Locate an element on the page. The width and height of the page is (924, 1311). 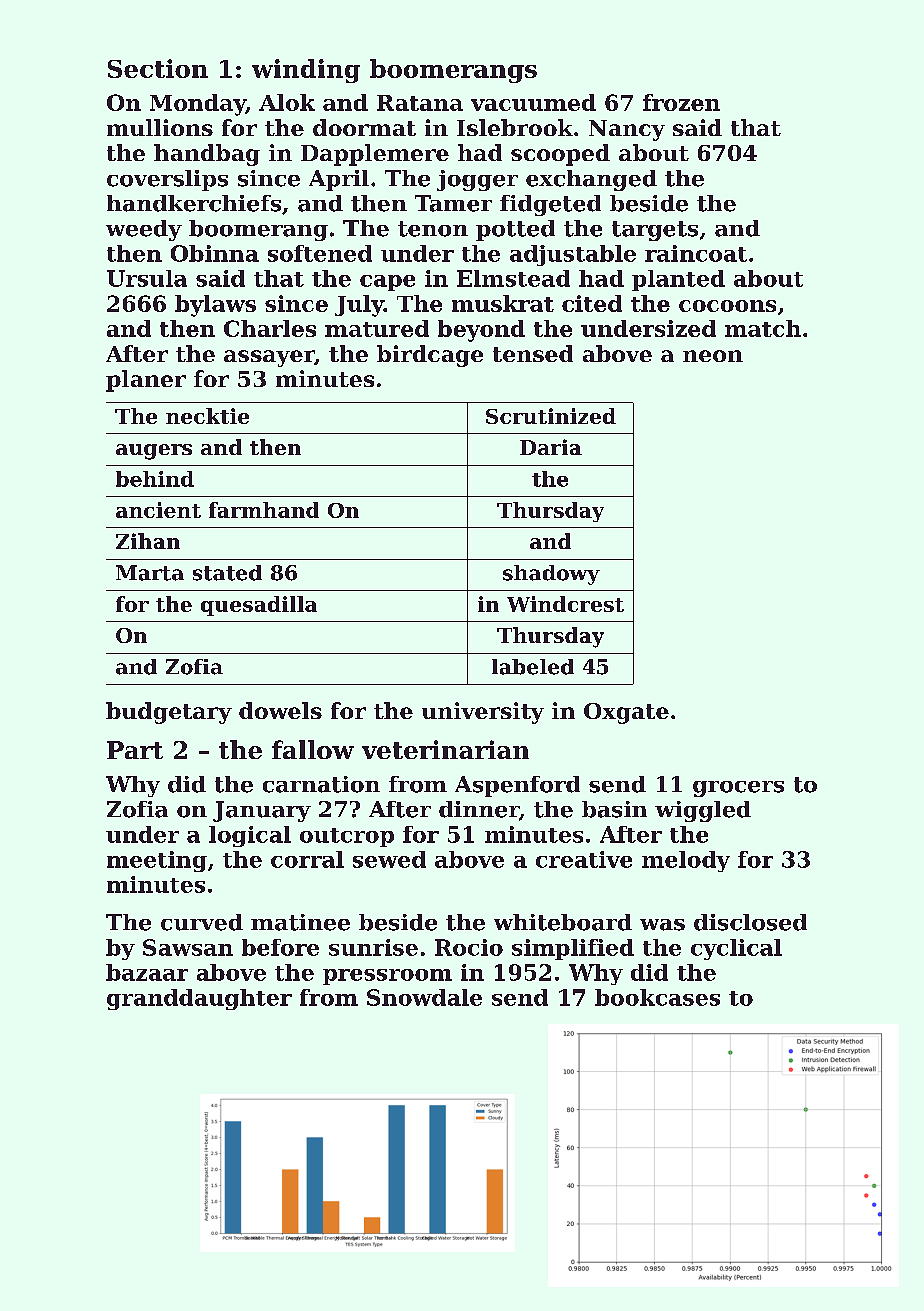
disclosed is located at coordinates (750, 922).
